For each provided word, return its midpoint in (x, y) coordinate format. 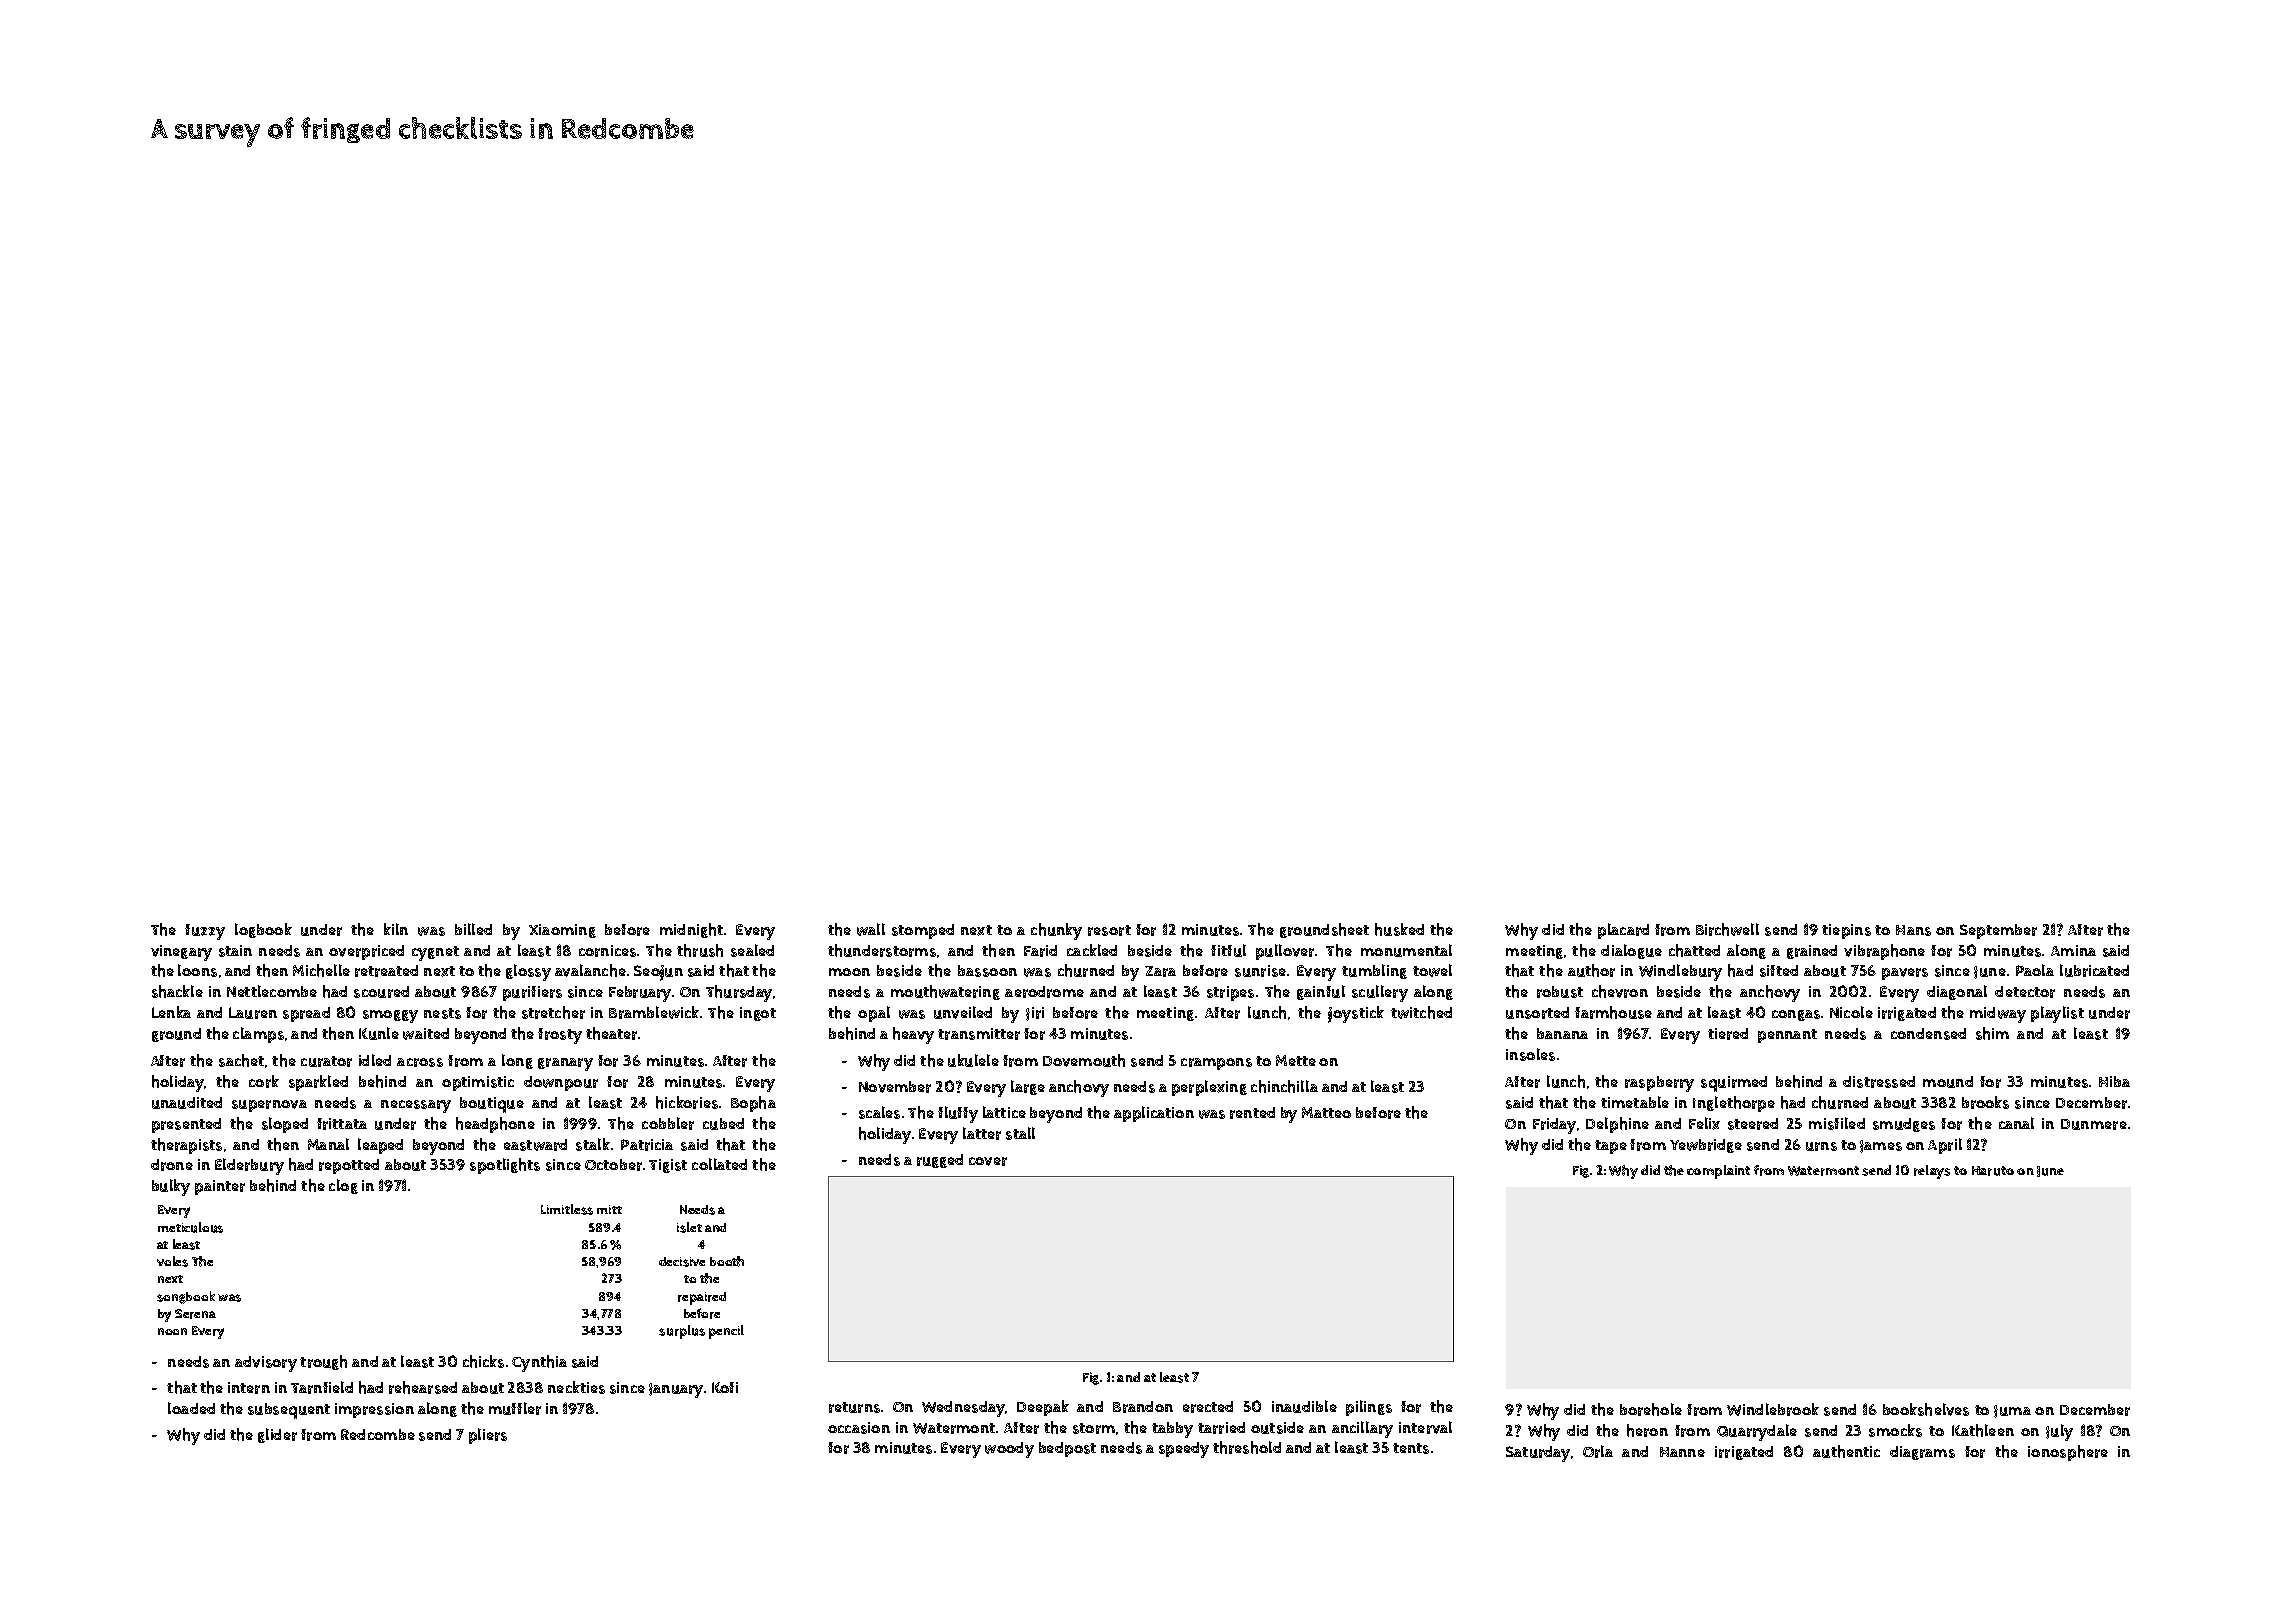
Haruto (1993, 1171)
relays (1932, 1172)
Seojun (658, 973)
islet (689, 1227)
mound (1948, 1082)
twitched (1421, 1012)
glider (277, 1435)
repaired (702, 1298)
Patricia (647, 1145)
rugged (940, 1161)
